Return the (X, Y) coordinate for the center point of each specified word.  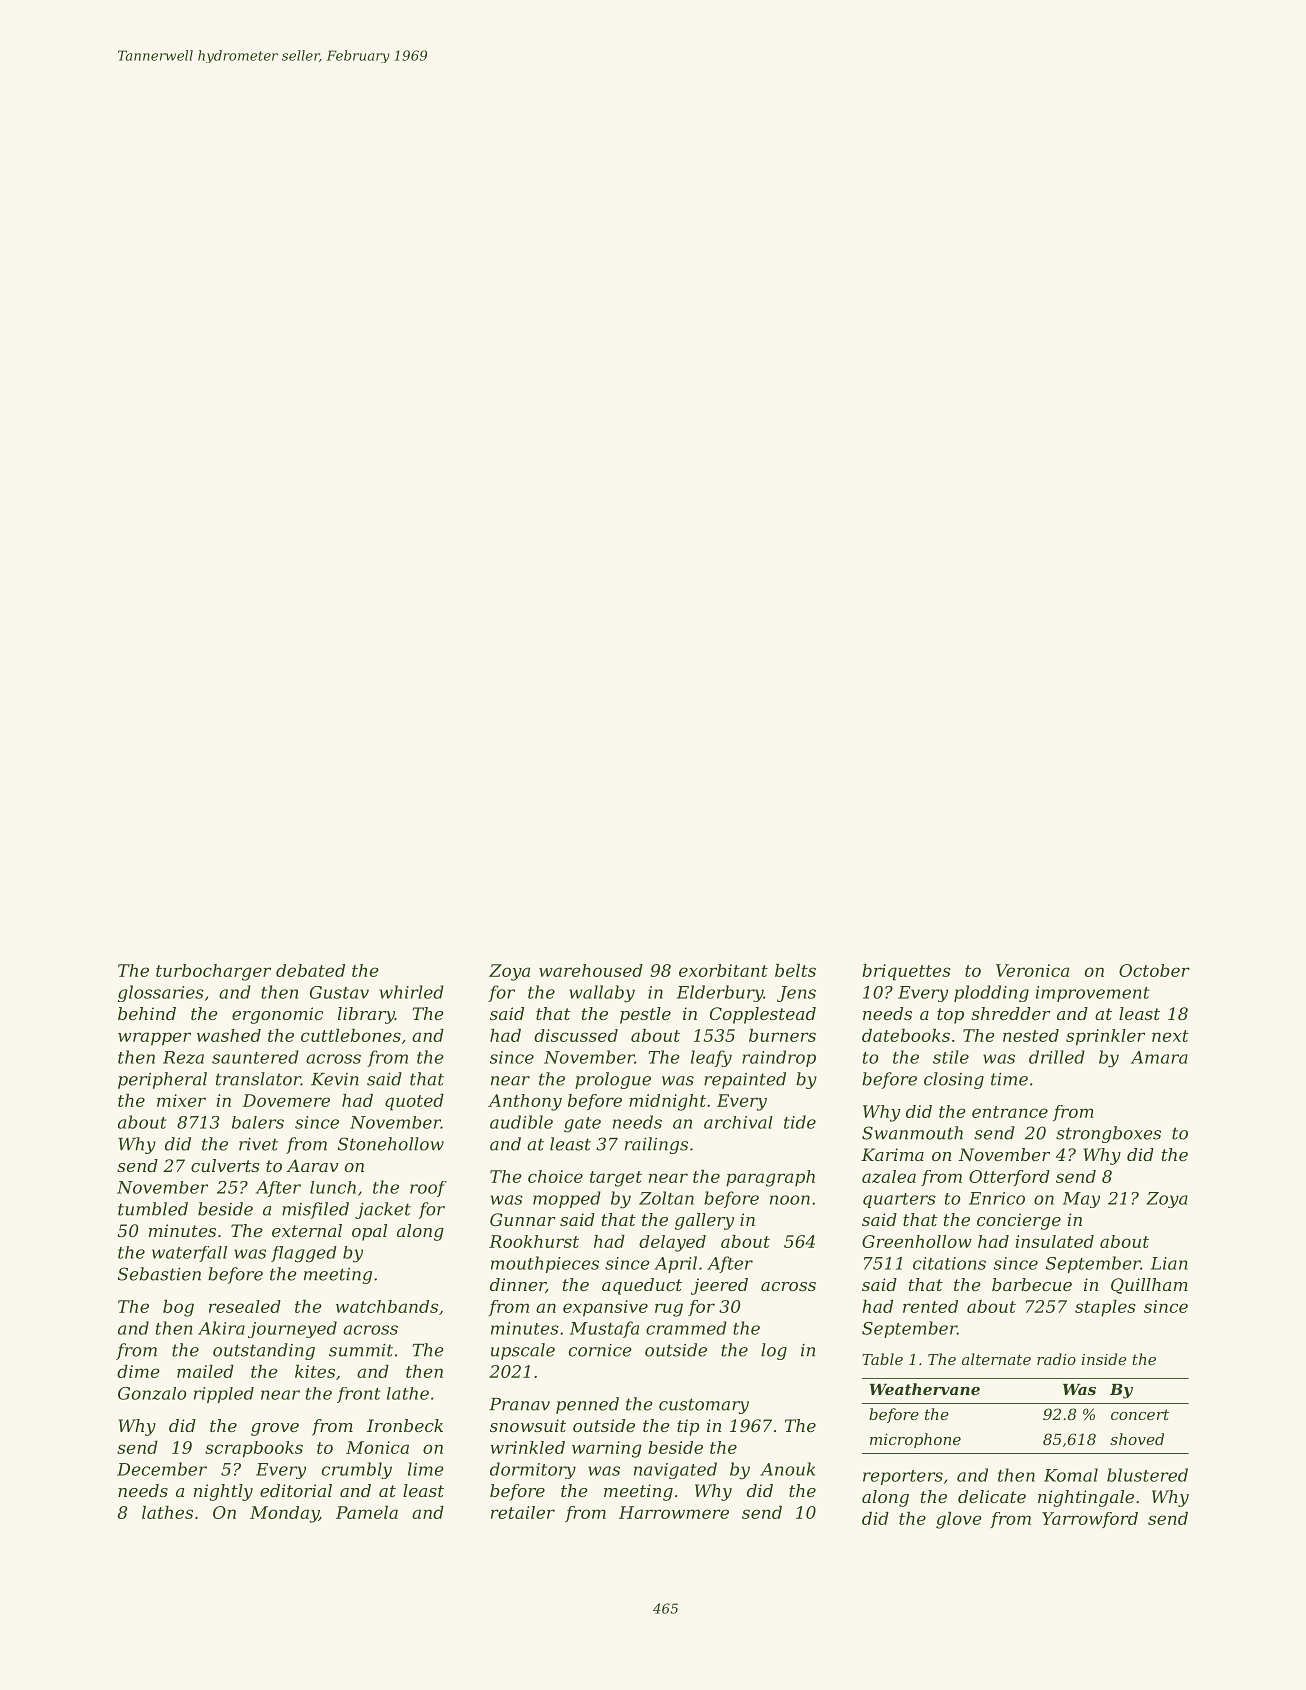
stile (951, 1057)
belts (795, 970)
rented (930, 1306)
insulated (1055, 1241)
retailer (523, 1512)
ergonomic (277, 1015)
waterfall (189, 1254)
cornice (600, 1350)
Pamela (367, 1512)
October (1154, 970)
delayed (672, 1243)
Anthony (525, 1102)
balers (258, 1122)
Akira (221, 1328)
